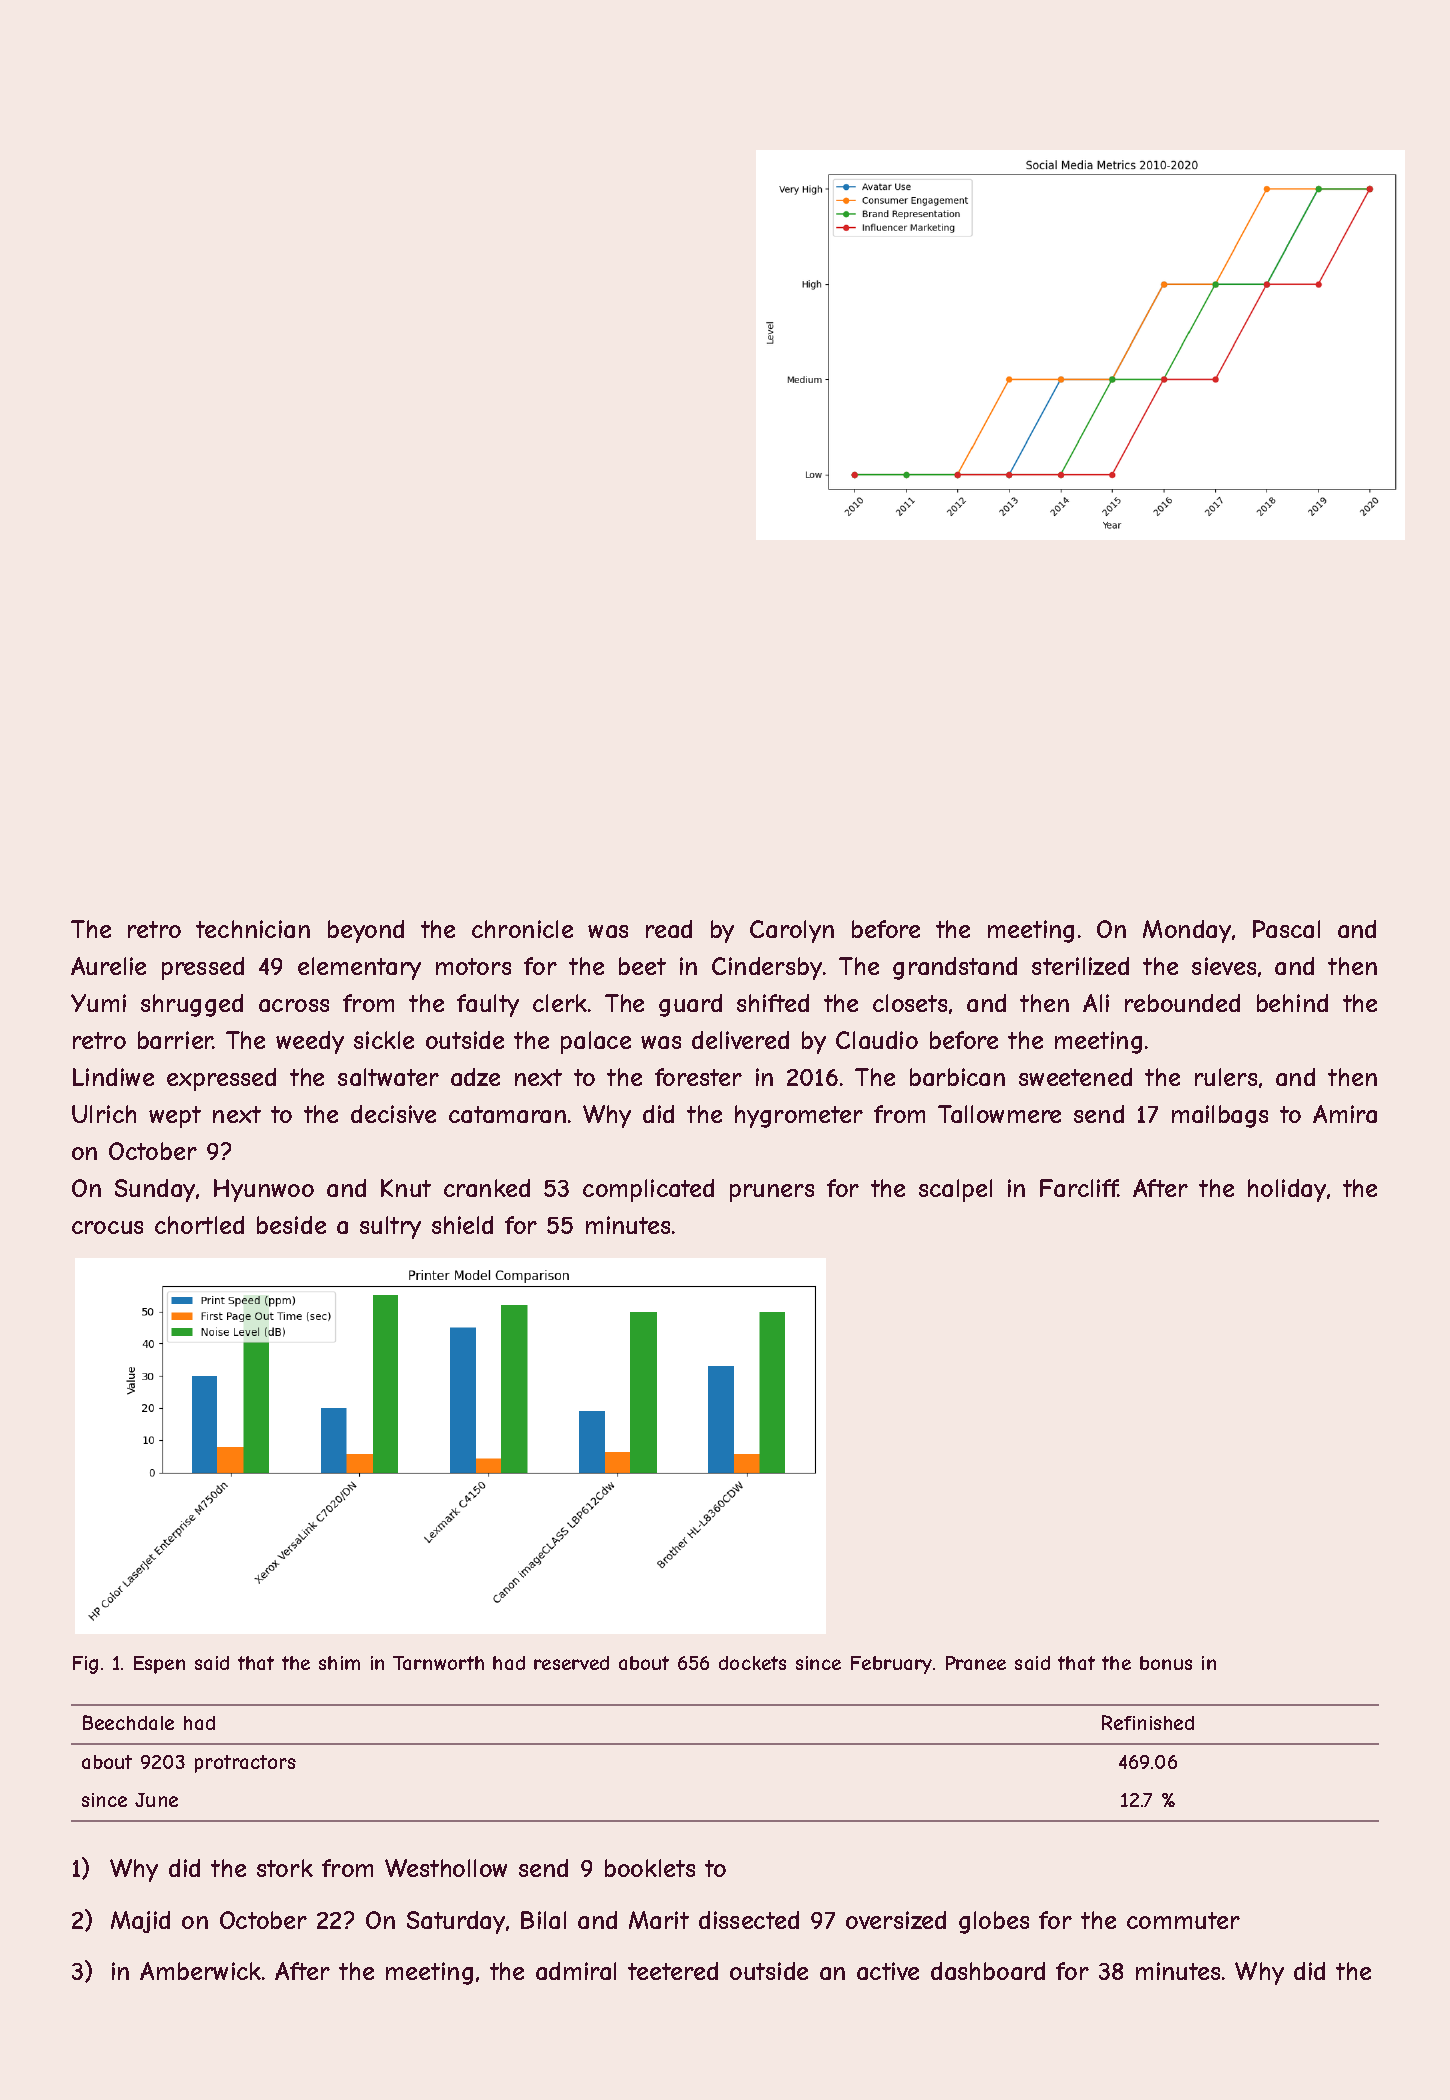 This screenshot has height=2100, width=1450. Describe the element at coordinates (339, 1663) in the screenshot. I see `shim` at that location.
